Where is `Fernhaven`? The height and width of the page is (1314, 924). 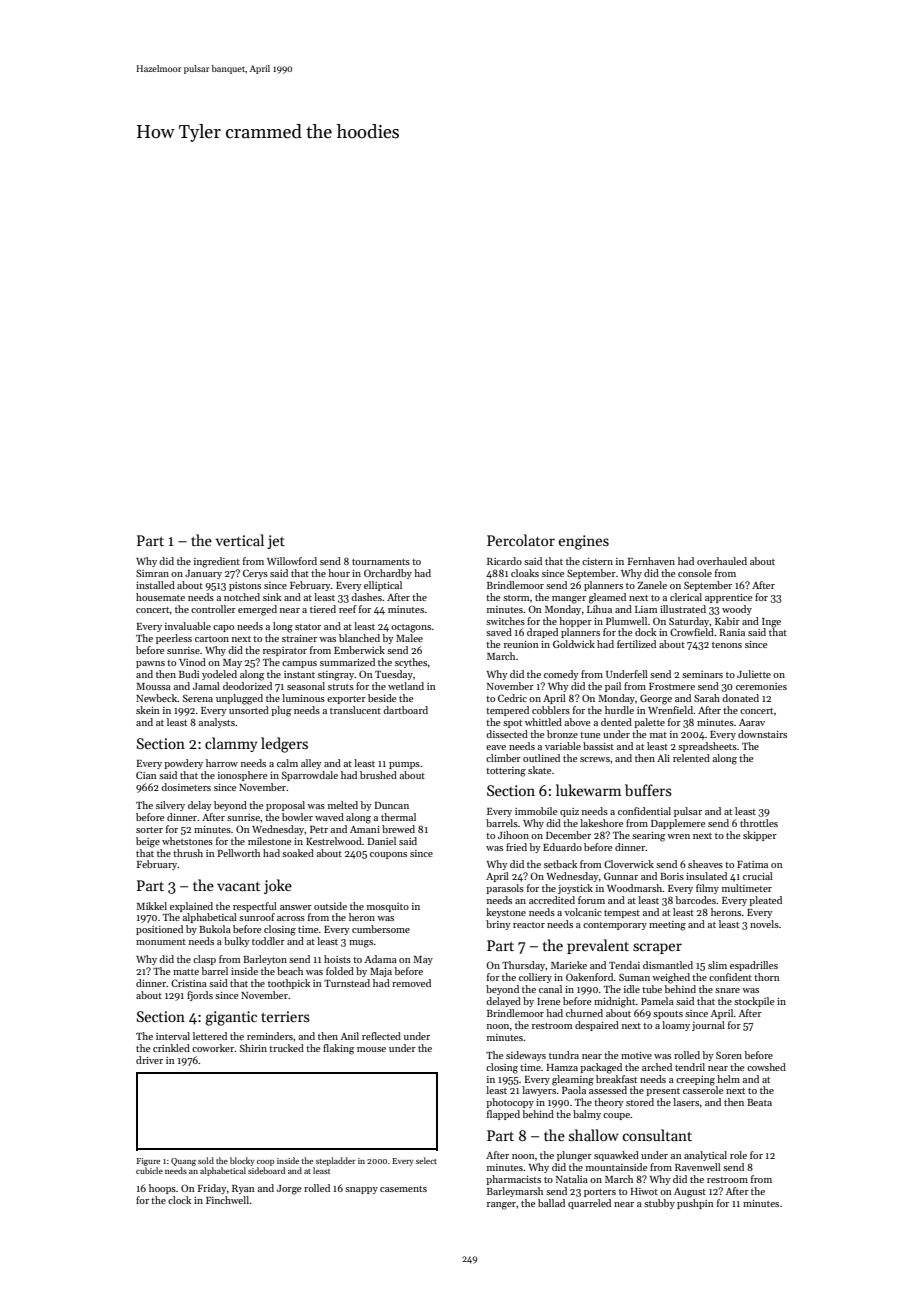
Fernhaven is located at coordinates (651, 561).
